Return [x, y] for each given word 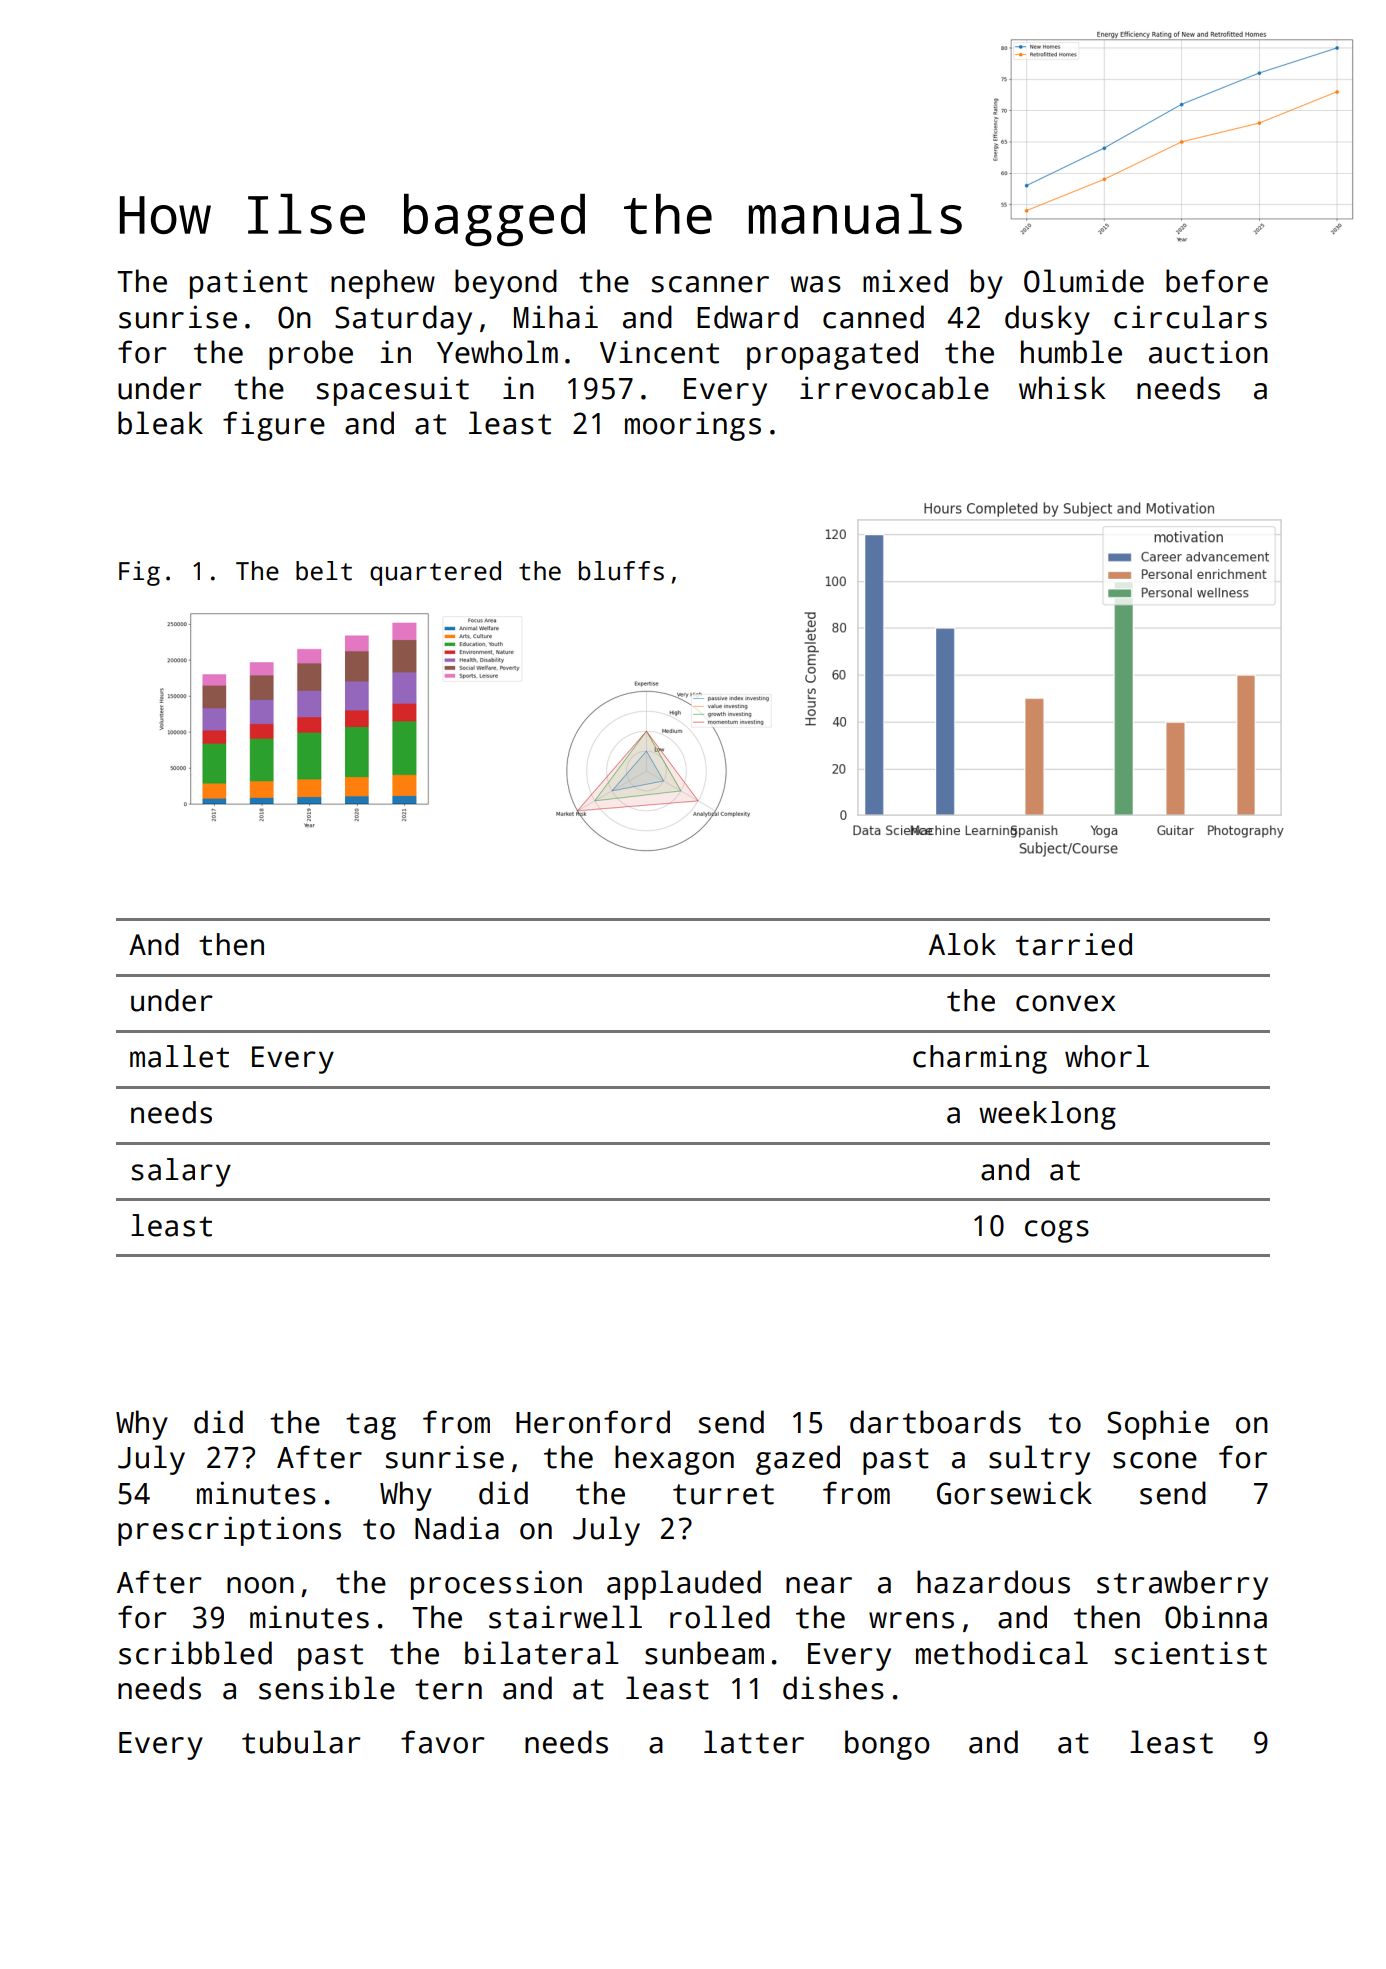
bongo [887, 1745]
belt [324, 571]
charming [980, 1059]
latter [754, 1742]
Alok [962, 944]
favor [443, 1742]
